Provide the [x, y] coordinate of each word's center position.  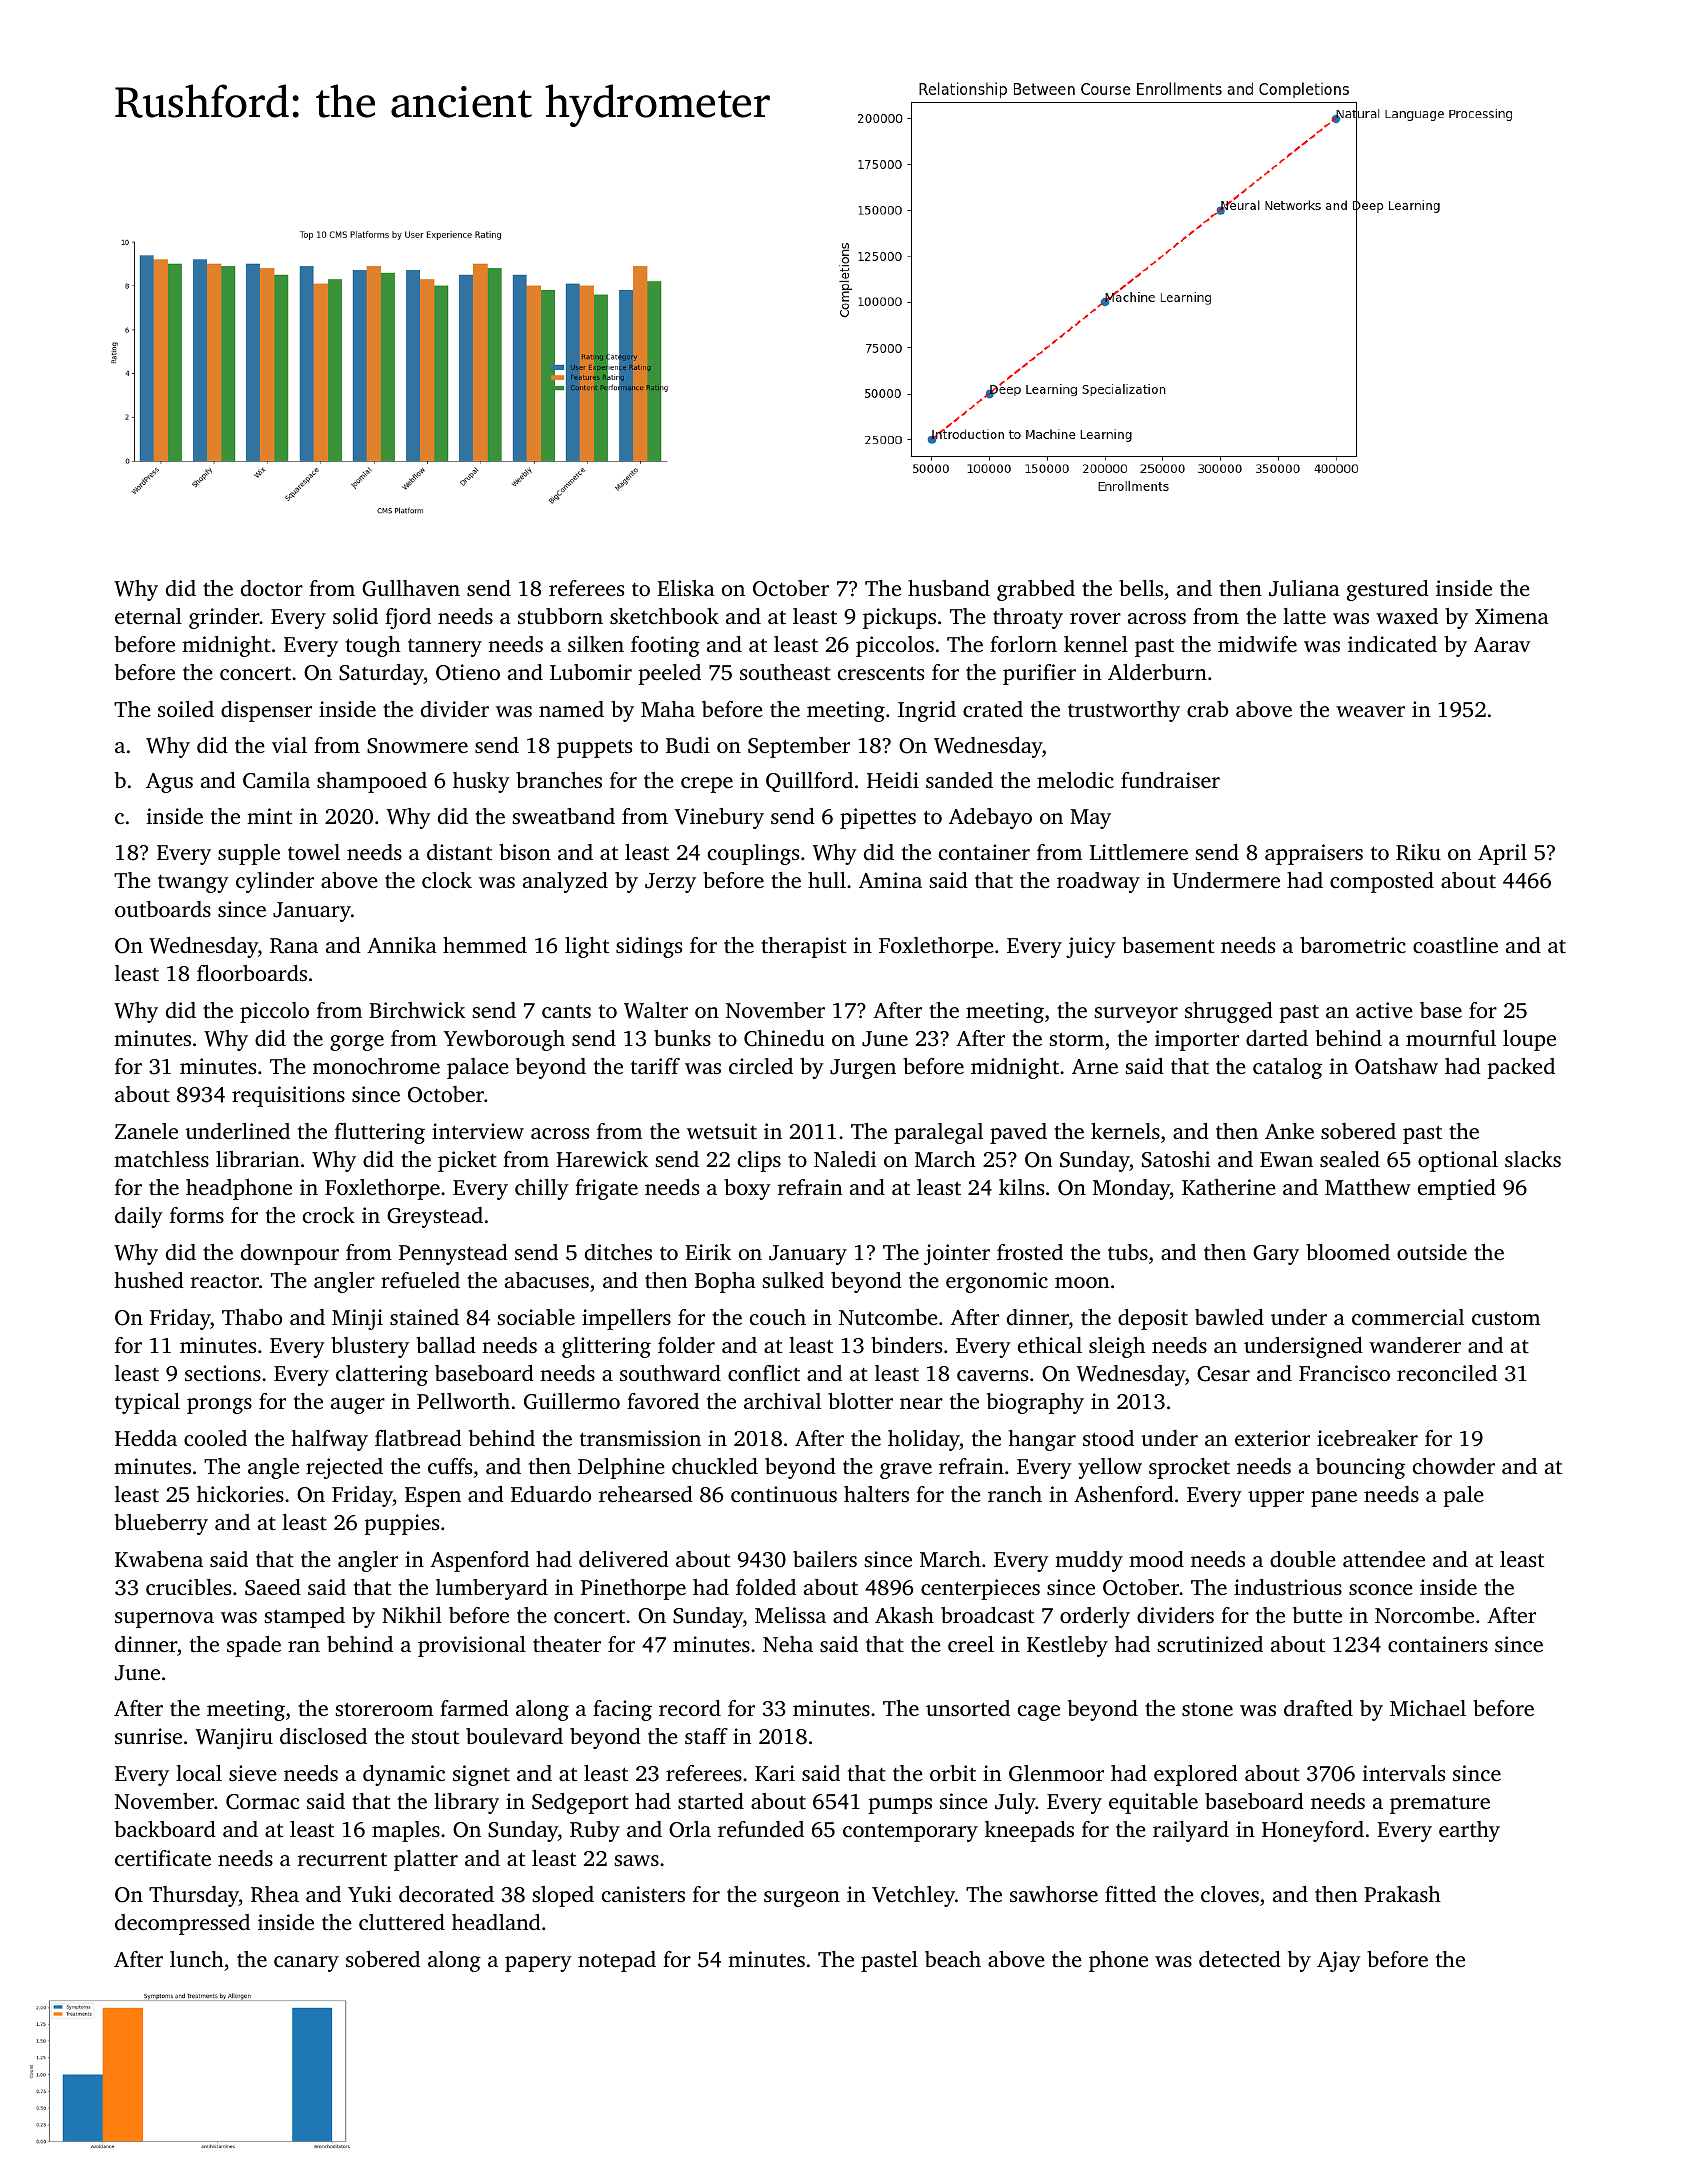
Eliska [686, 588]
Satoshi [1176, 1159]
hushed [149, 1280]
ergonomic [997, 1282]
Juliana [1304, 588]
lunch [197, 1959]
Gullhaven [411, 588]
